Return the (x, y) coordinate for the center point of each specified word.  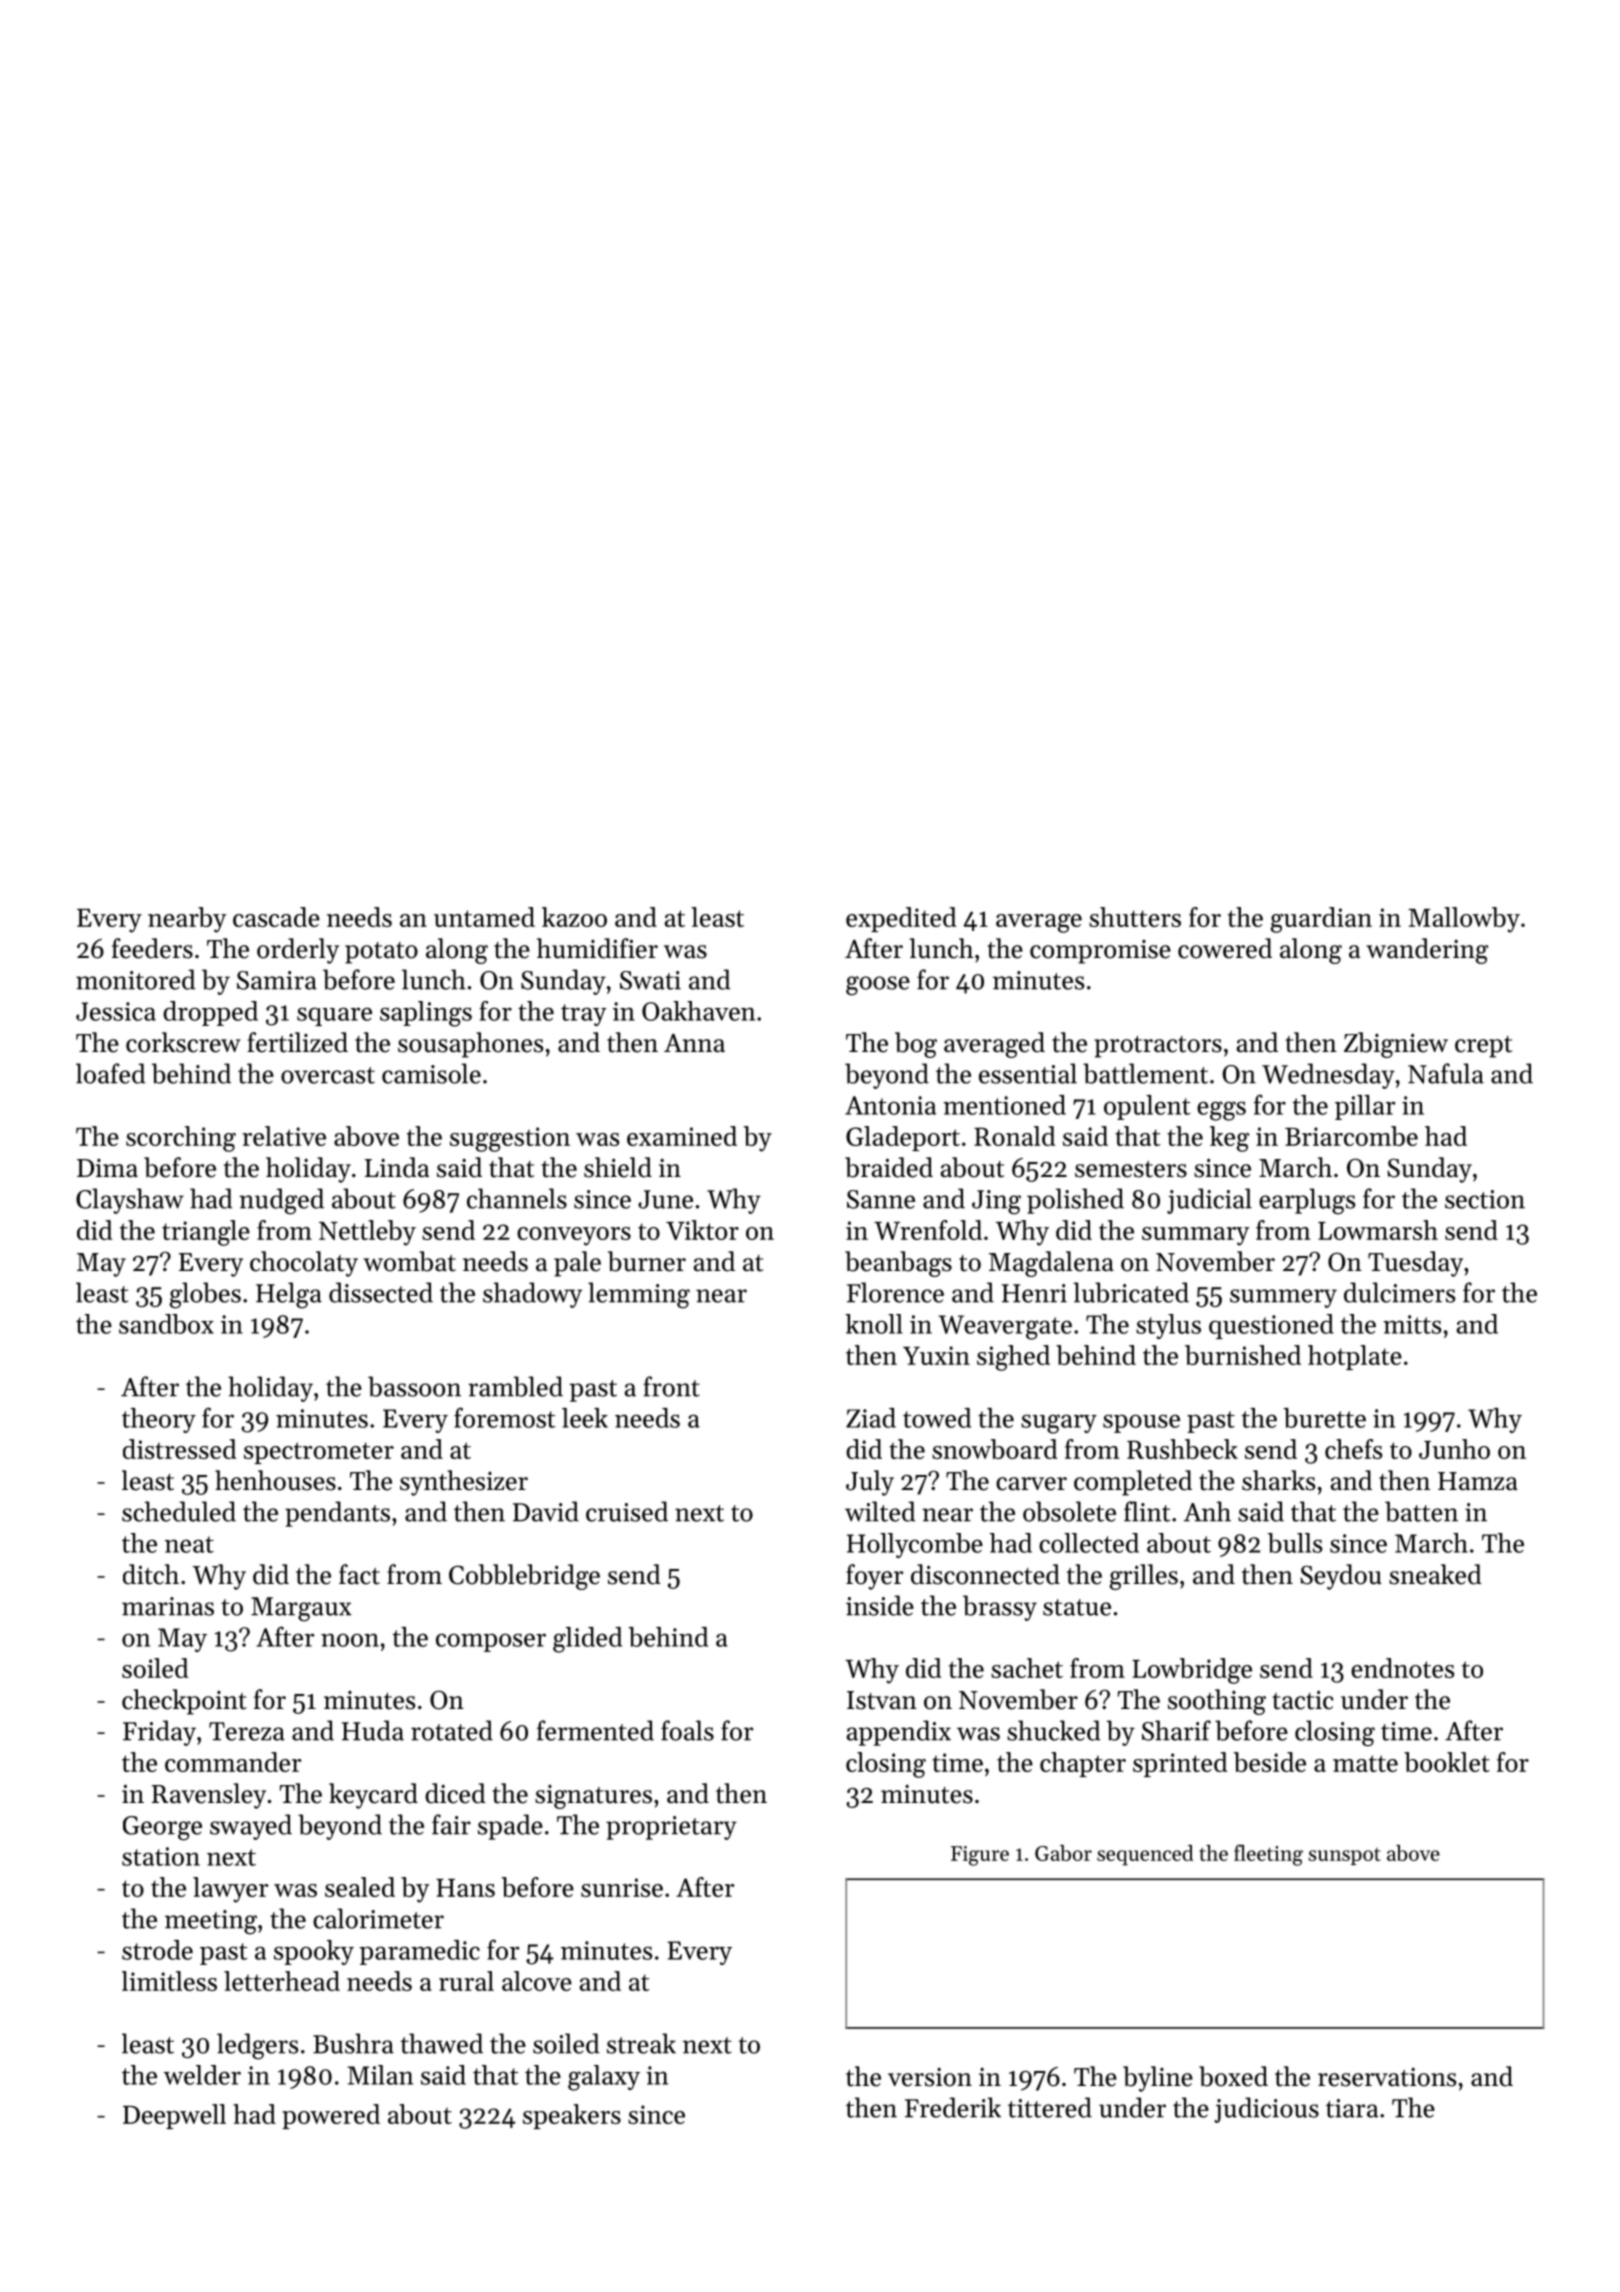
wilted (880, 1511)
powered (331, 2116)
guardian (1321, 920)
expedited (901, 919)
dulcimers (1399, 1292)
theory (159, 1420)
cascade (276, 917)
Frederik (953, 2107)
